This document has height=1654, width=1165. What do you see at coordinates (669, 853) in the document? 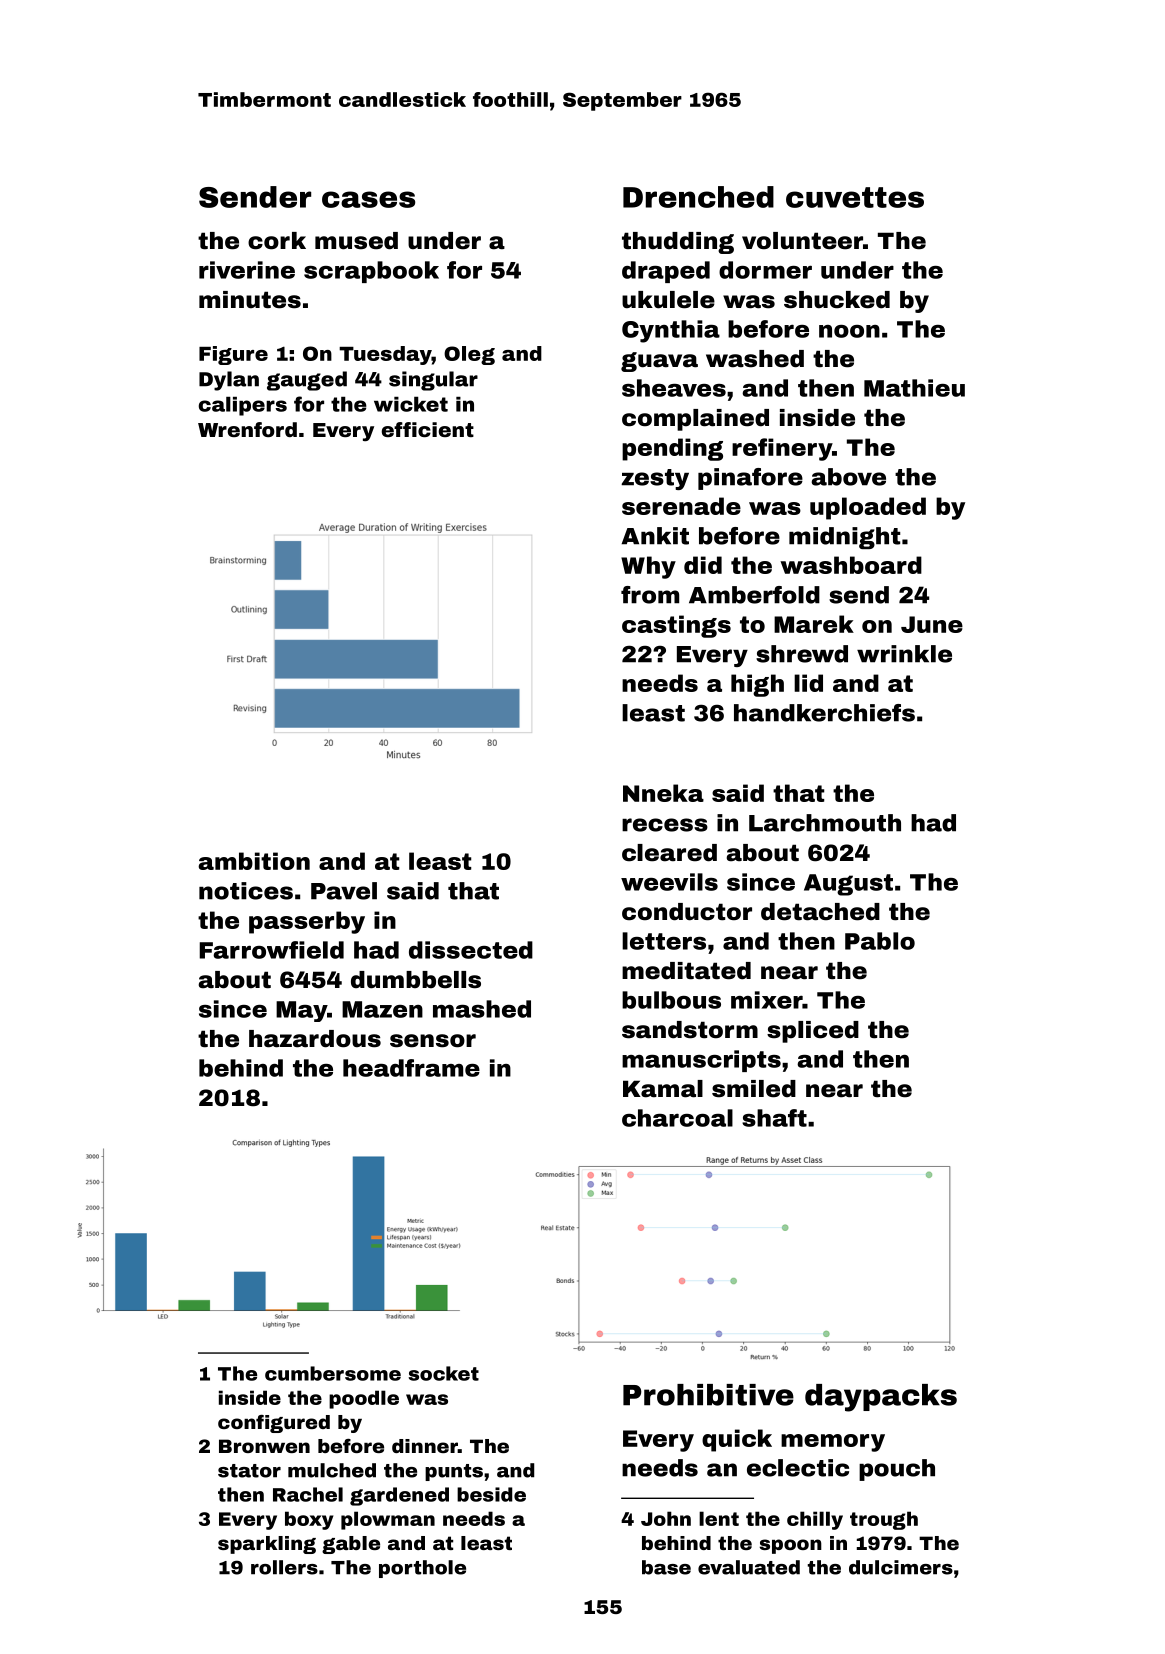
I see `cleared` at bounding box center [669, 853].
